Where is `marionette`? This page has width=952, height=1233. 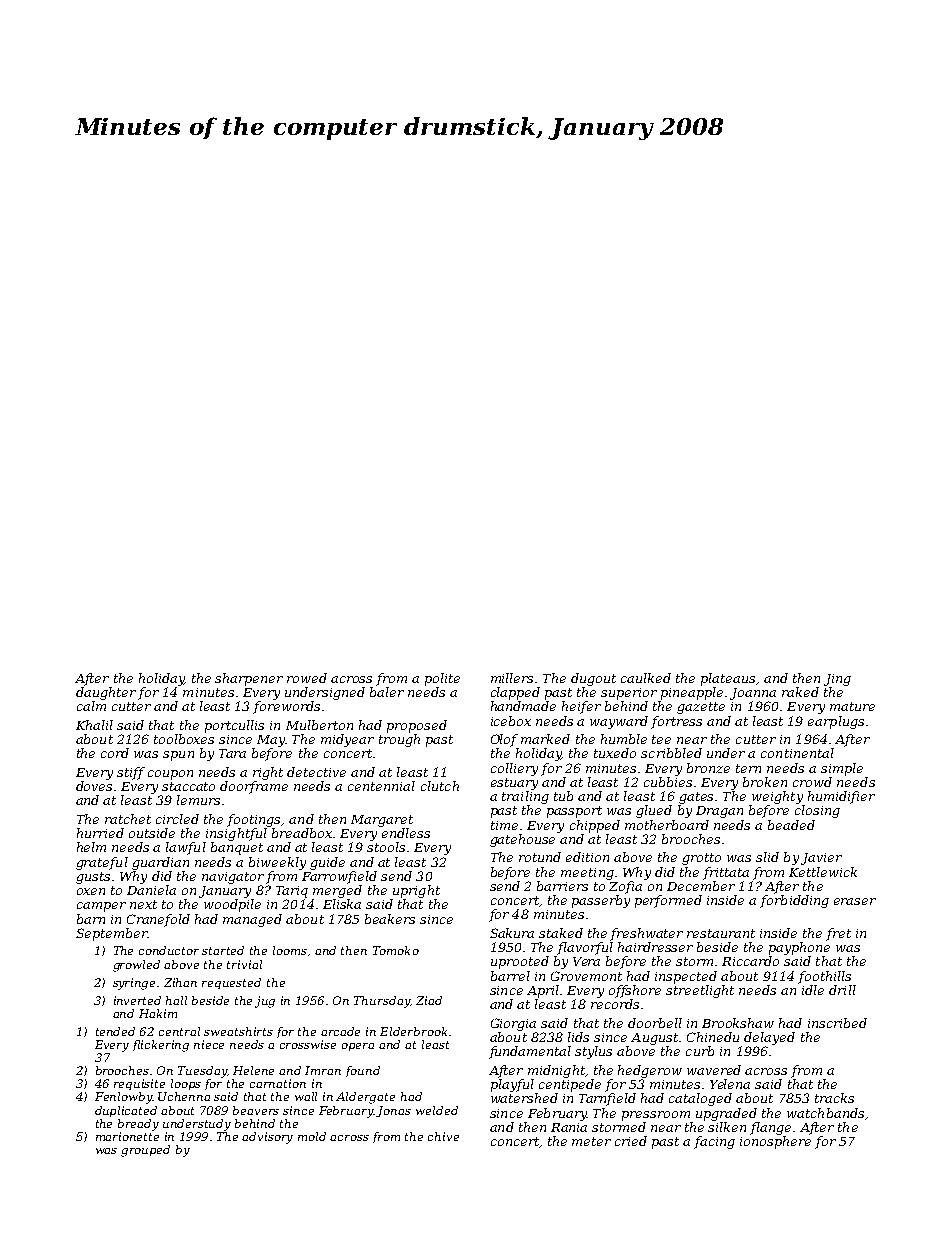
marionette is located at coordinates (127, 1136).
